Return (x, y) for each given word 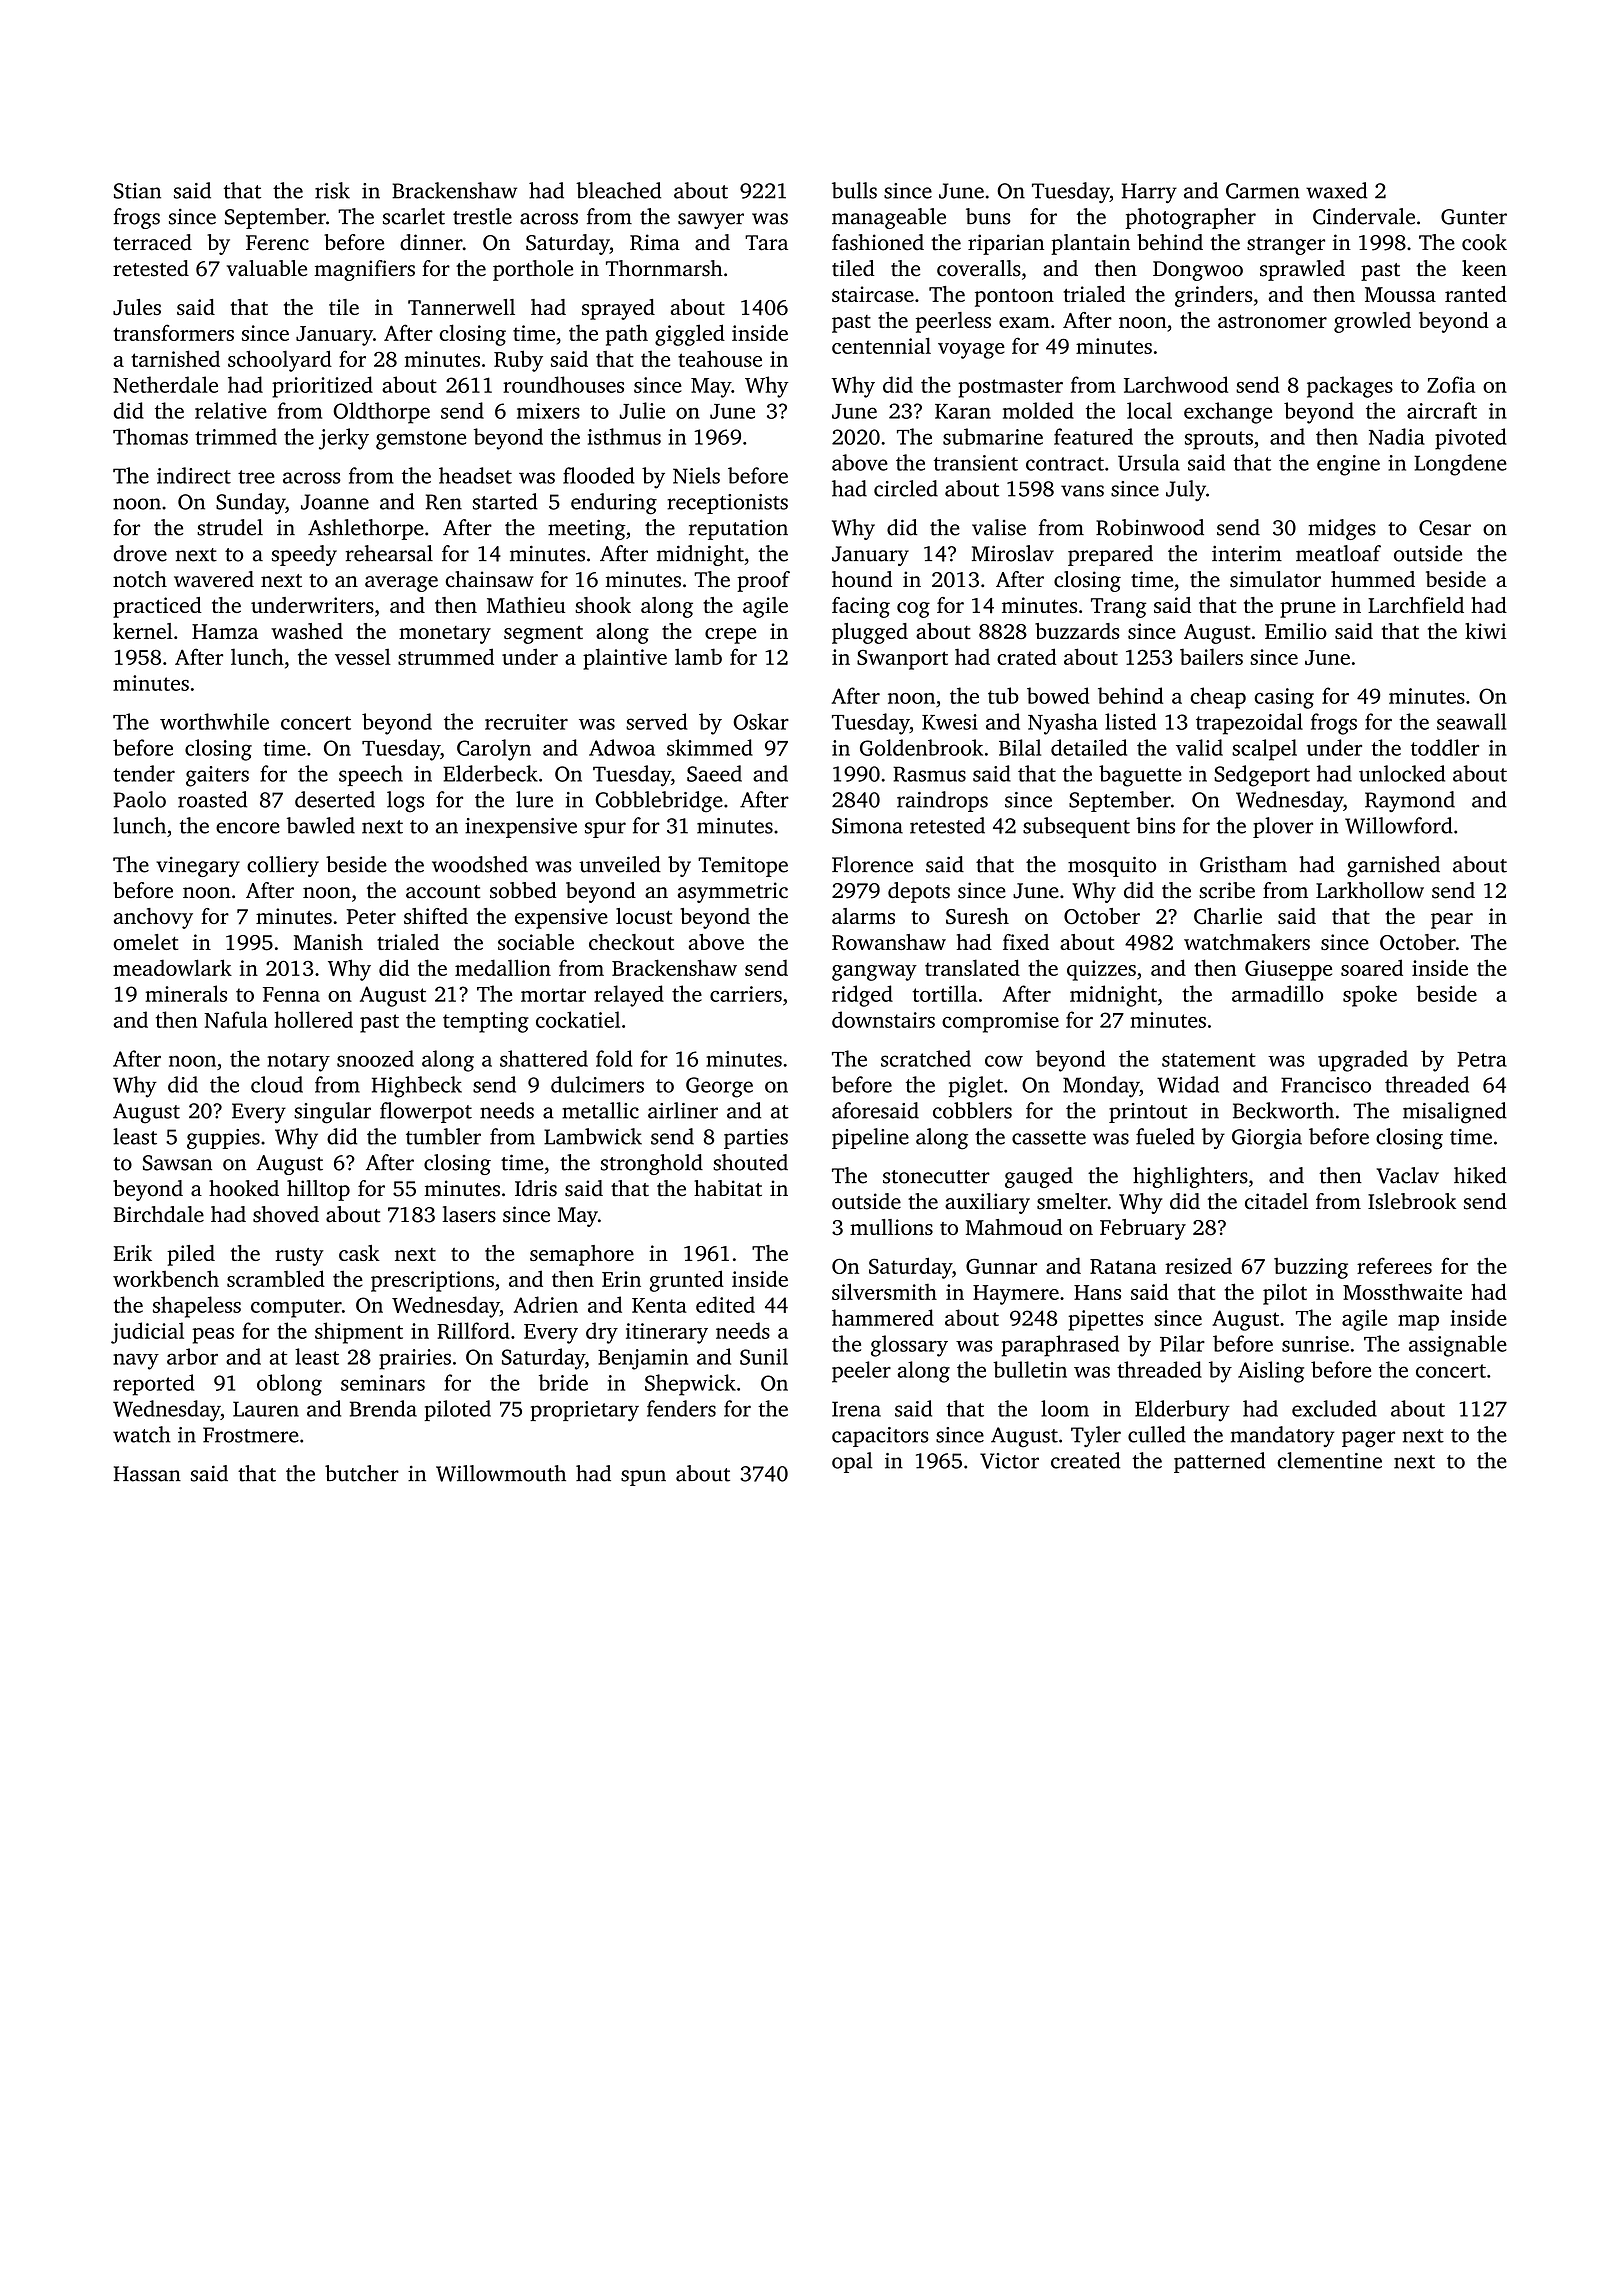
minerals (186, 993)
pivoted (1471, 439)
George (719, 1087)
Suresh (977, 916)
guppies (223, 1139)
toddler (1445, 747)
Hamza (225, 631)
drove (140, 553)
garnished (1393, 866)
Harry (1149, 193)
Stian (137, 191)
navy (136, 1361)
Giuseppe (1288, 970)
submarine (993, 436)
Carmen (1262, 191)
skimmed (710, 747)
